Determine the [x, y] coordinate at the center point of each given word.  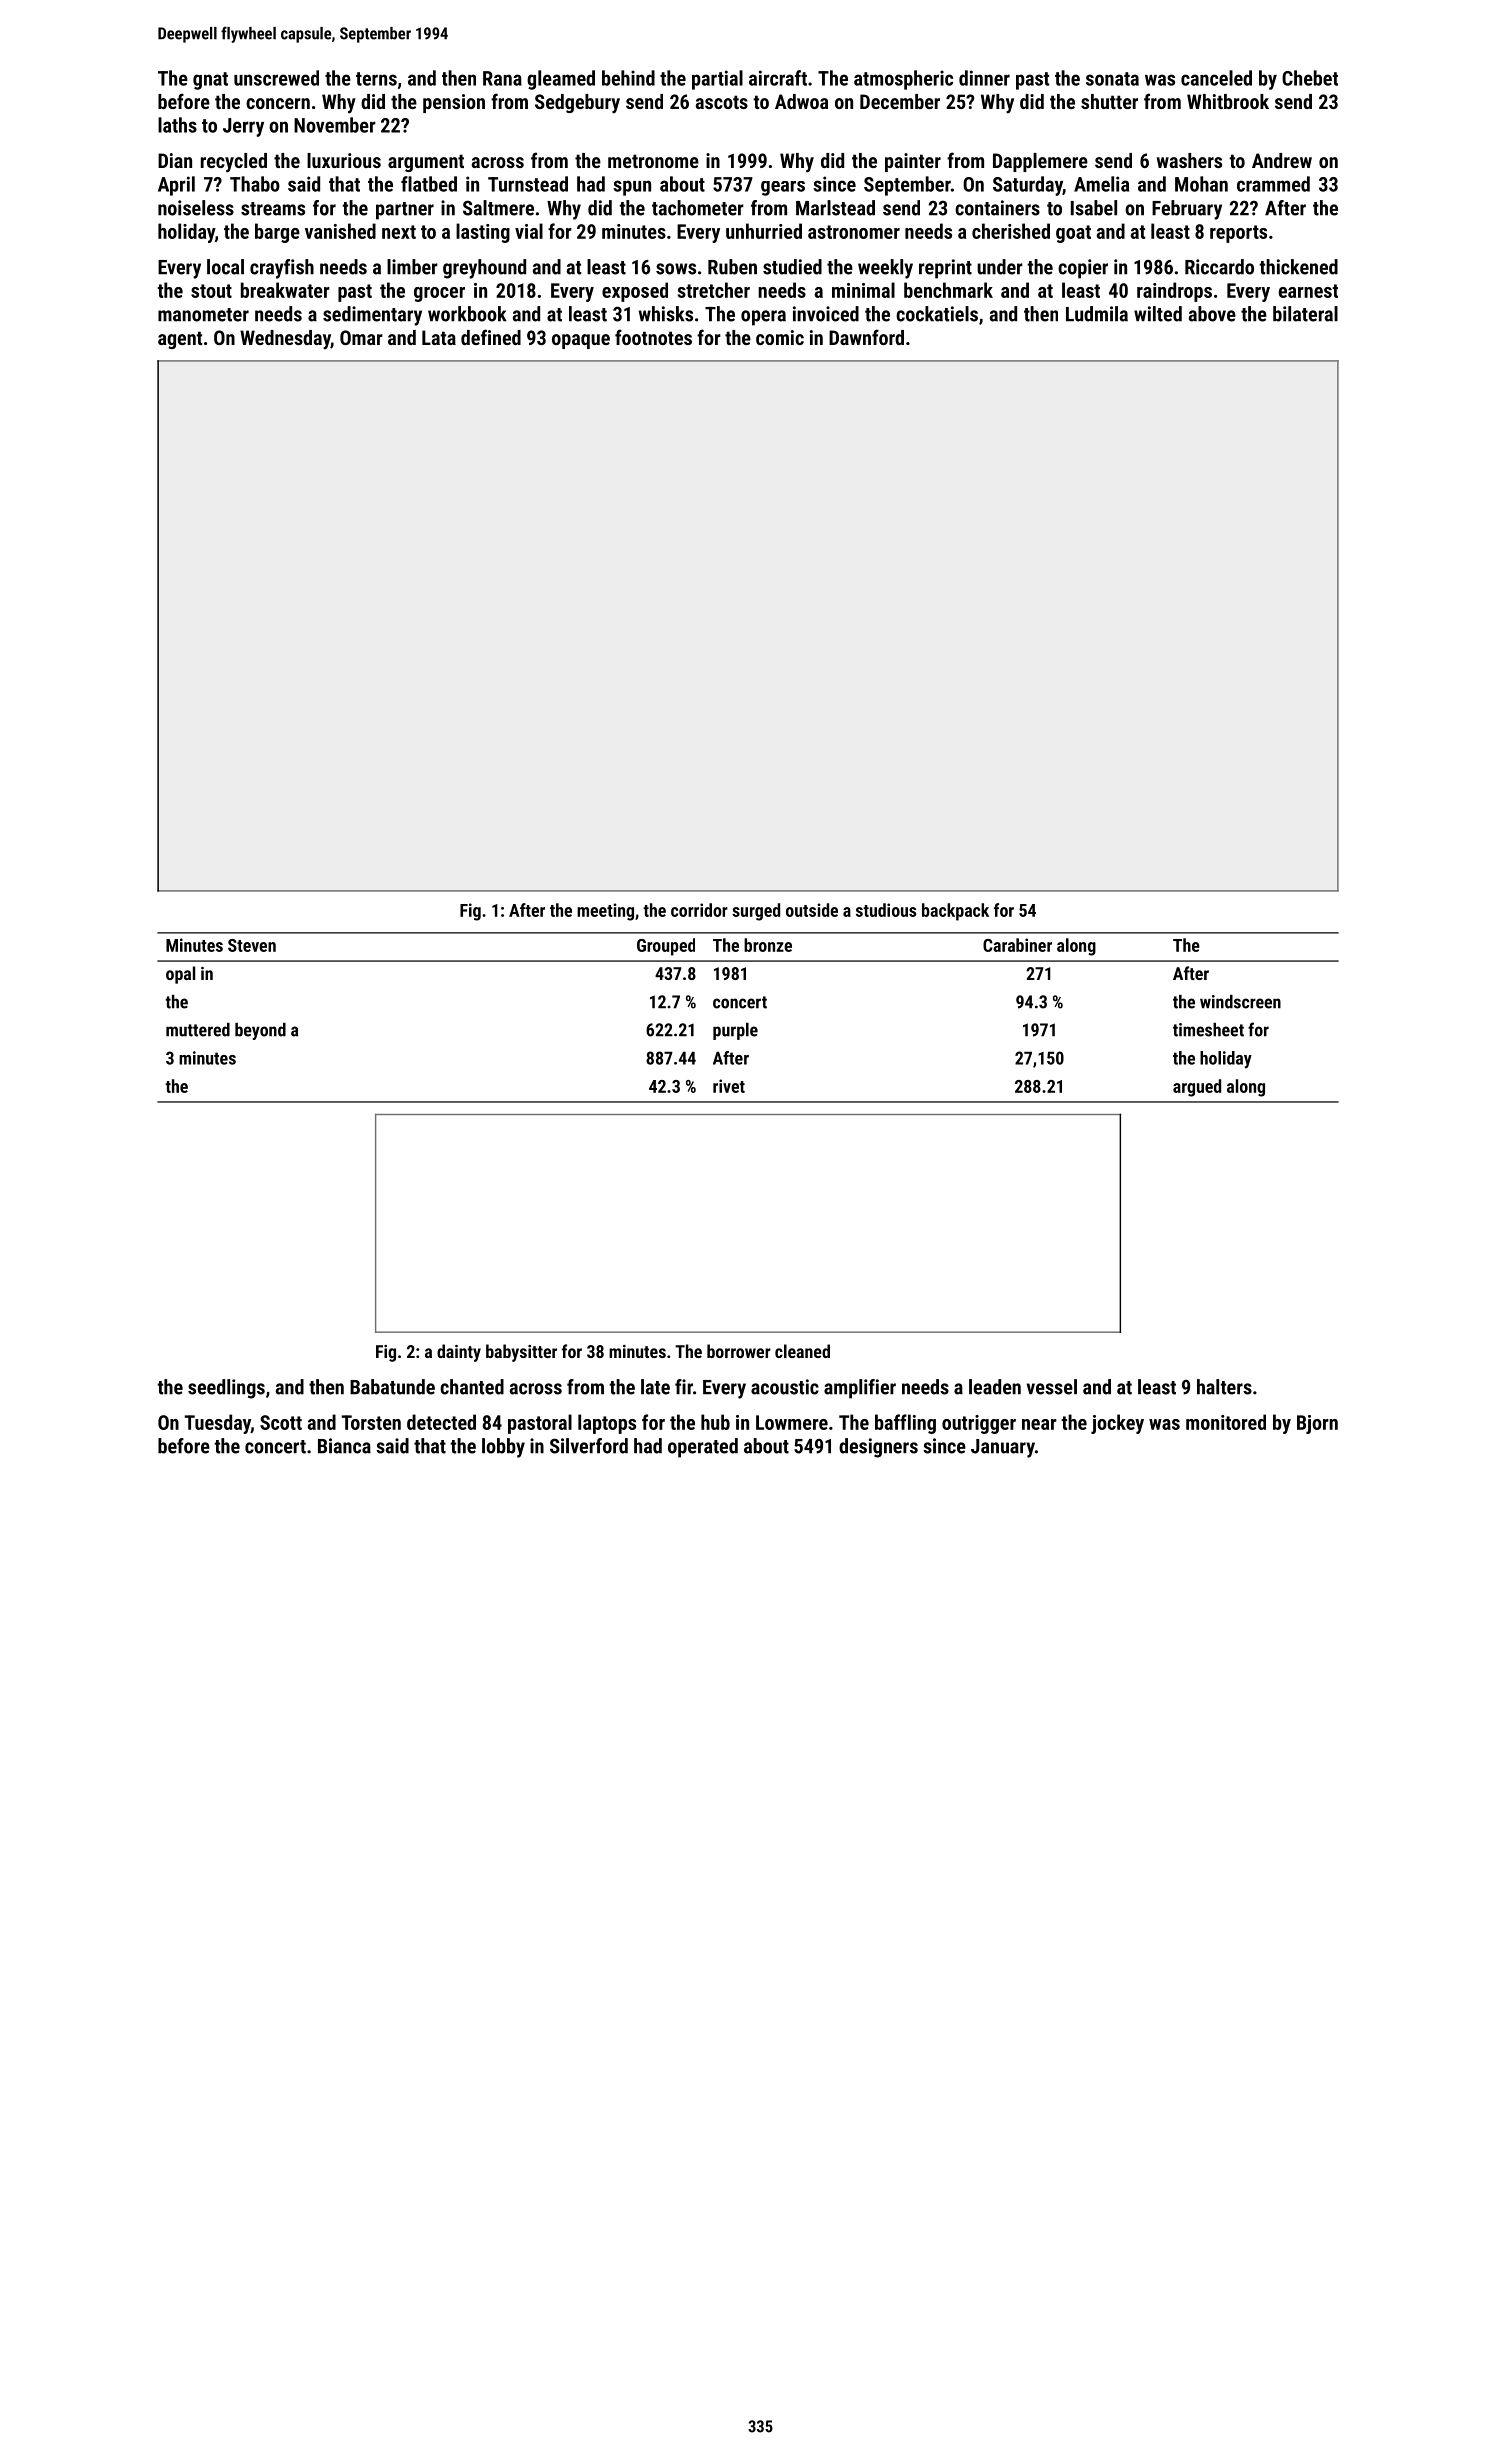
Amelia [1101, 184]
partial [717, 80]
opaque [581, 341]
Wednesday [285, 340]
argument [426, 163]
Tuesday [218, 1424]
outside [812, 910]
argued [1197, 1088]
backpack [955, 912]
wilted [1158, 314]
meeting [605, 912]
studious [886, 910]
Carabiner [1017, 945]
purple [735, 1031]
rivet [729, 1086]
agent [180, 340]
